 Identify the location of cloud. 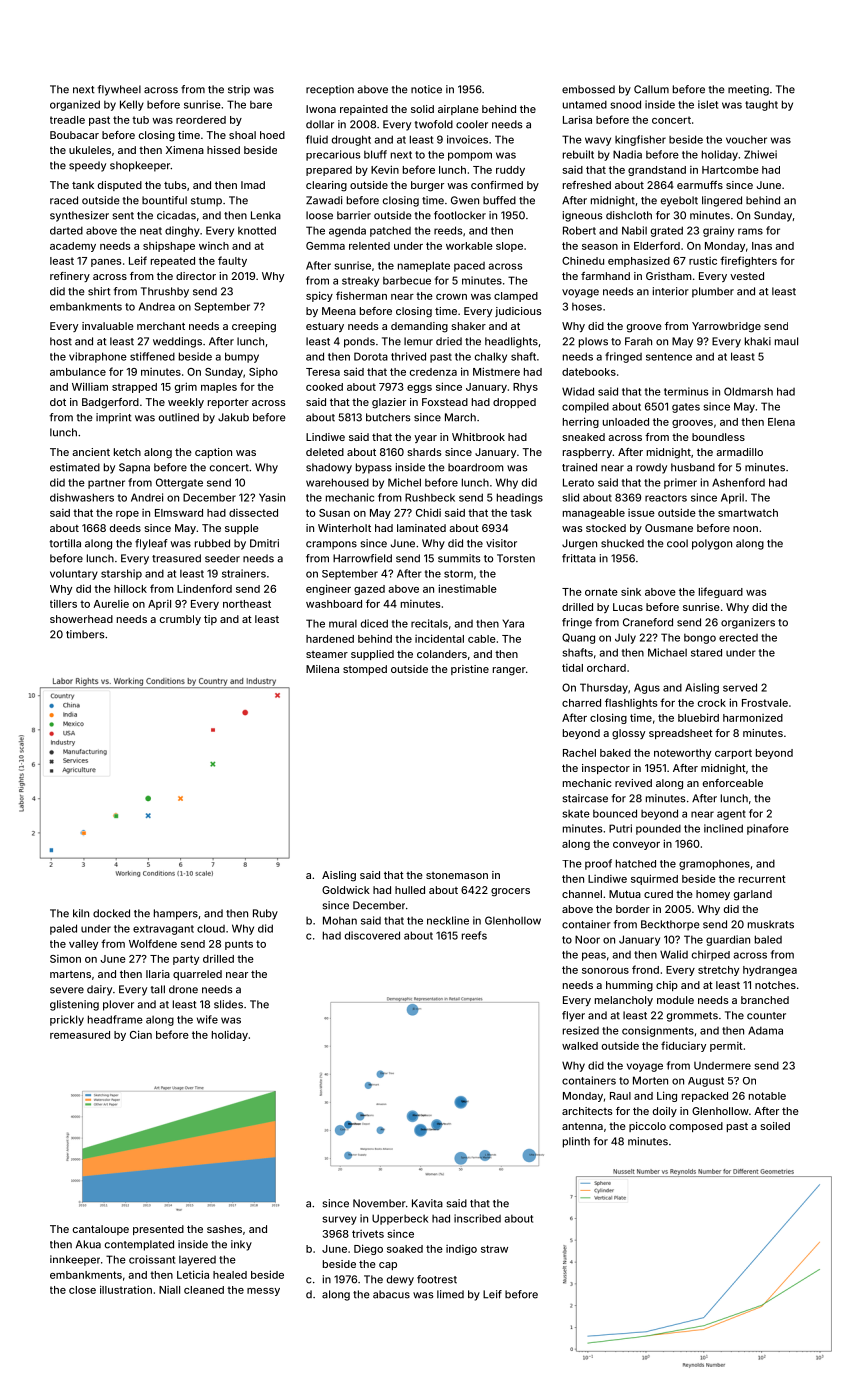
(211, 928).
